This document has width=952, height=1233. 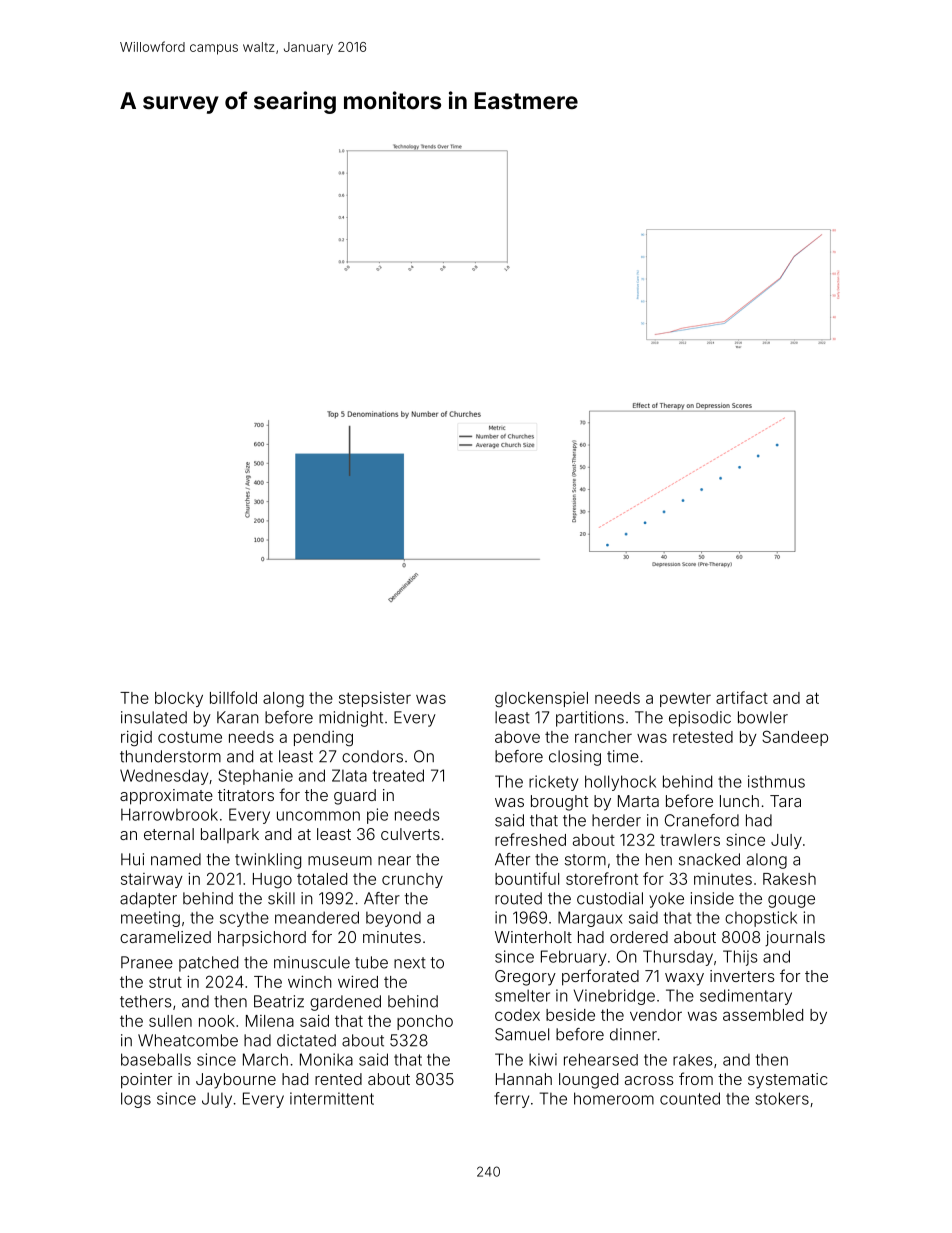 I want to click on rickety, so click(x=553, y=783).
